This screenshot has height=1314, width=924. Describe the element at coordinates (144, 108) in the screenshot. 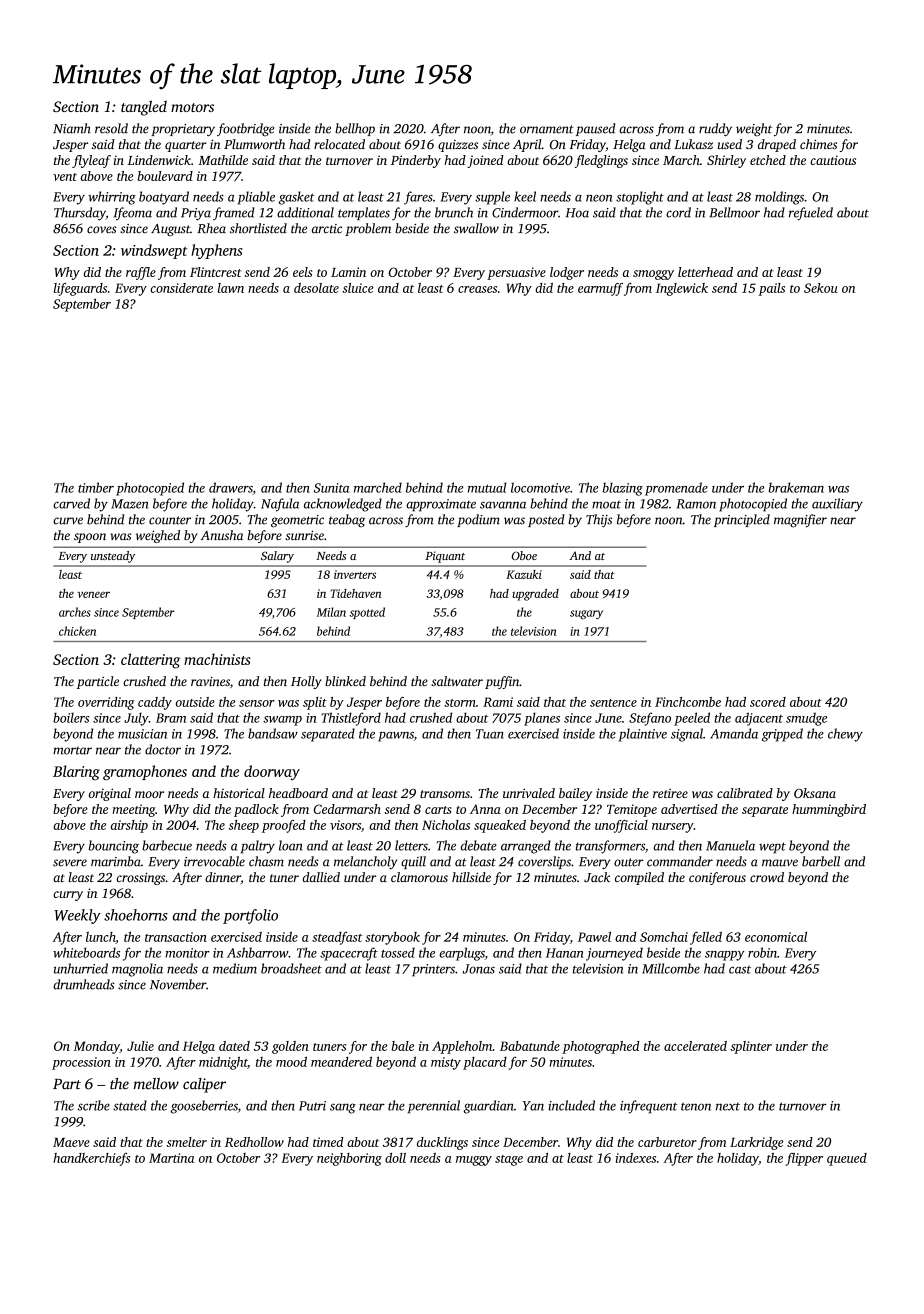

I see `tangled` at that location.
